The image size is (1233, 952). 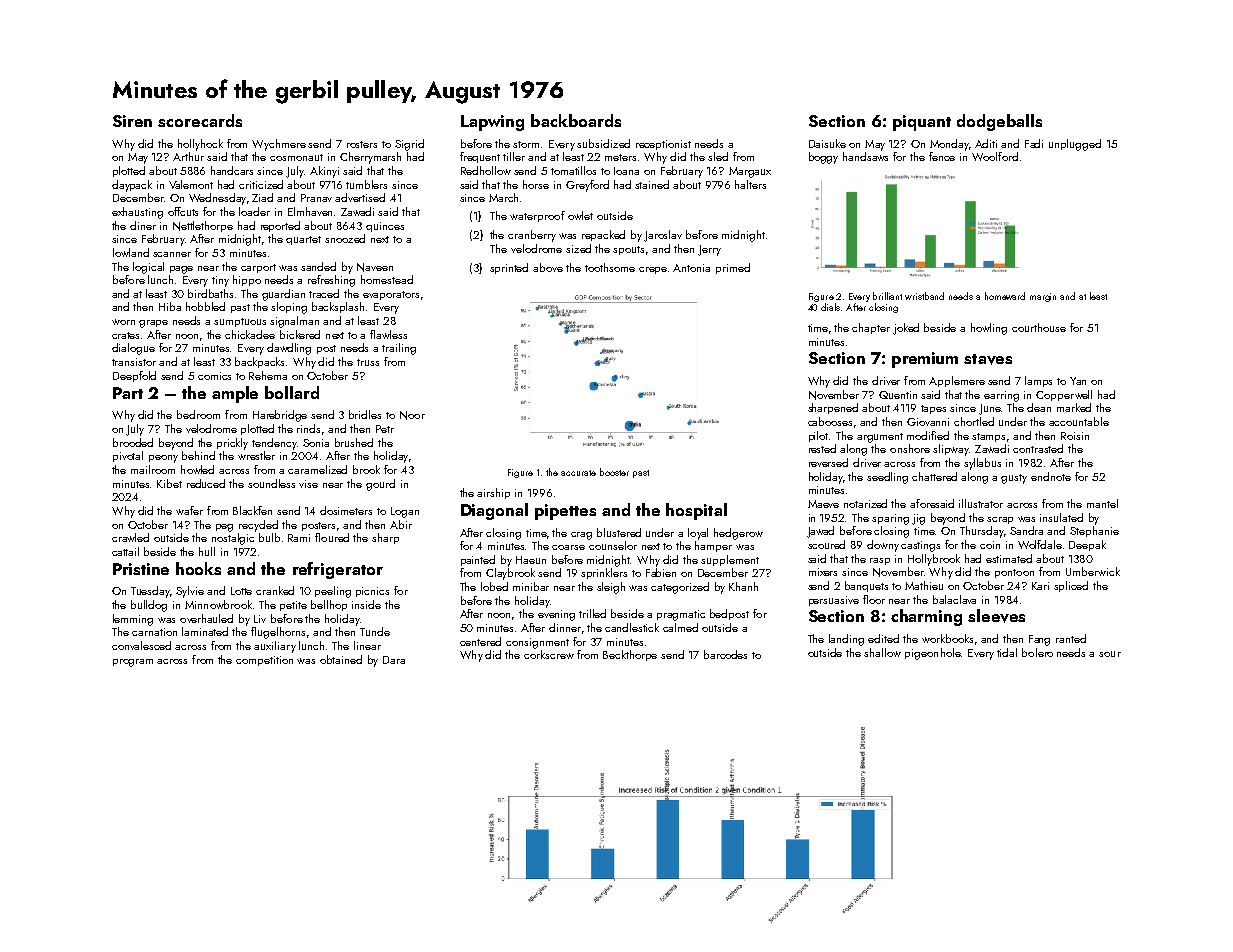 What do you see at coordinates (133, 663) in the screenshot?
I see `program` at bounding box center [133, 663].
